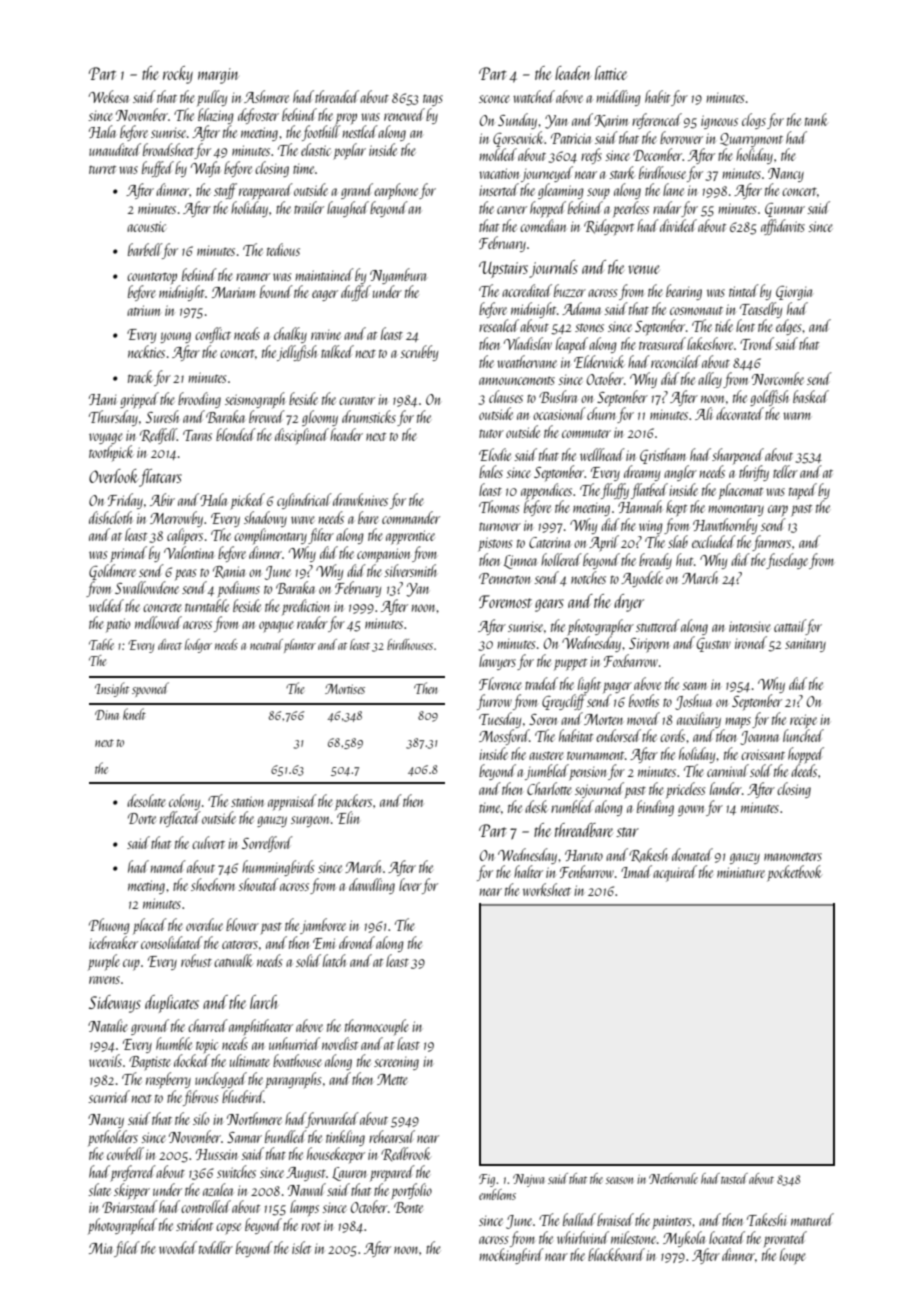 This image has width=924, height=1308. Describe the element at coordinates (494, 99) in the image. I see `sconce` at that location.
